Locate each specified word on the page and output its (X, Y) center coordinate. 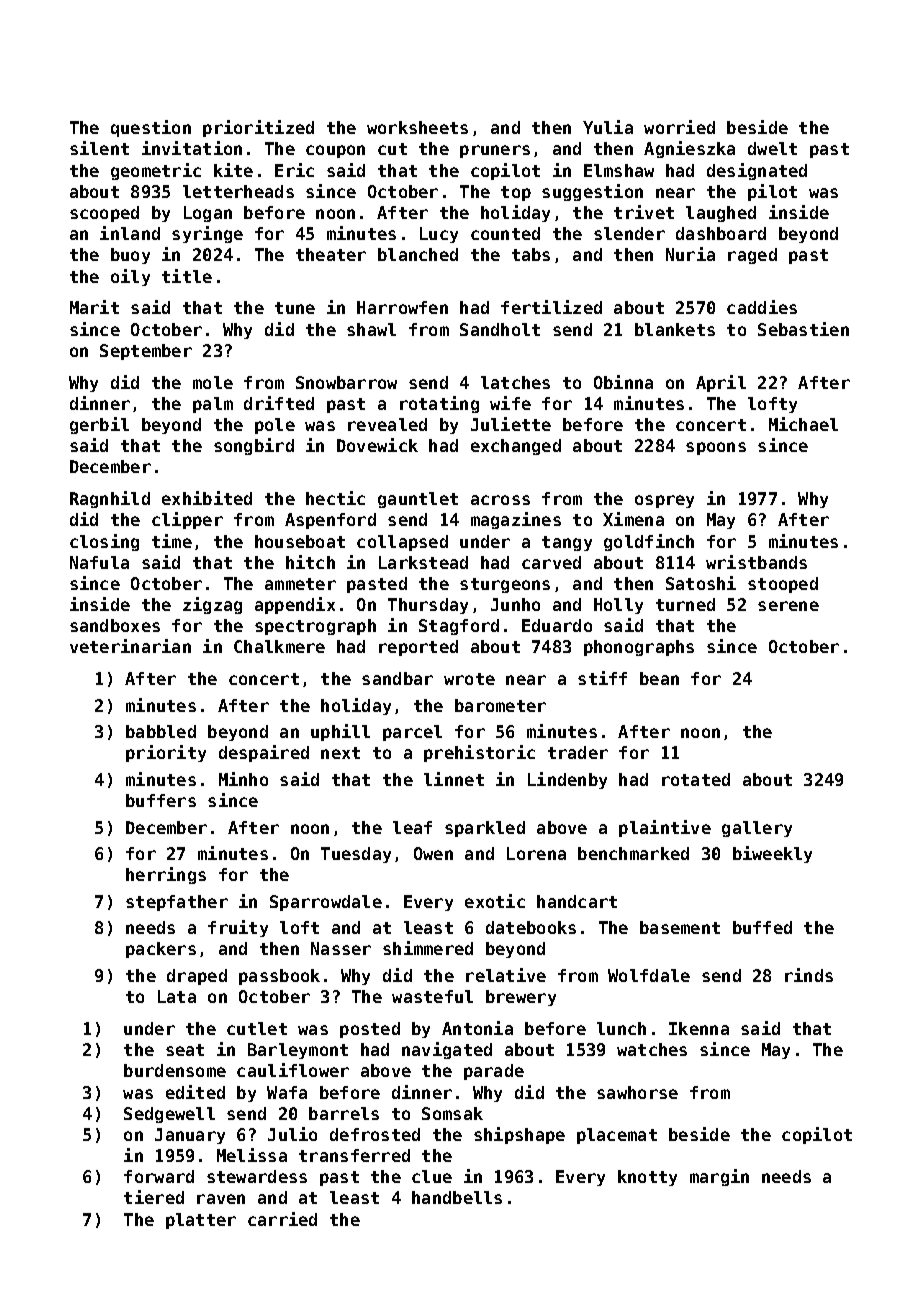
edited (195, 1092)
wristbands (756, 562)
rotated (696, 779)
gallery (757, 829)
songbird (254, 446)
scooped (104, 214)
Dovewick (377, 445)
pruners (495, 151)
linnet (454, 779)
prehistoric (479, 753)
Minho (243, 779)
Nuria (690, 254)
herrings (166, 875)
